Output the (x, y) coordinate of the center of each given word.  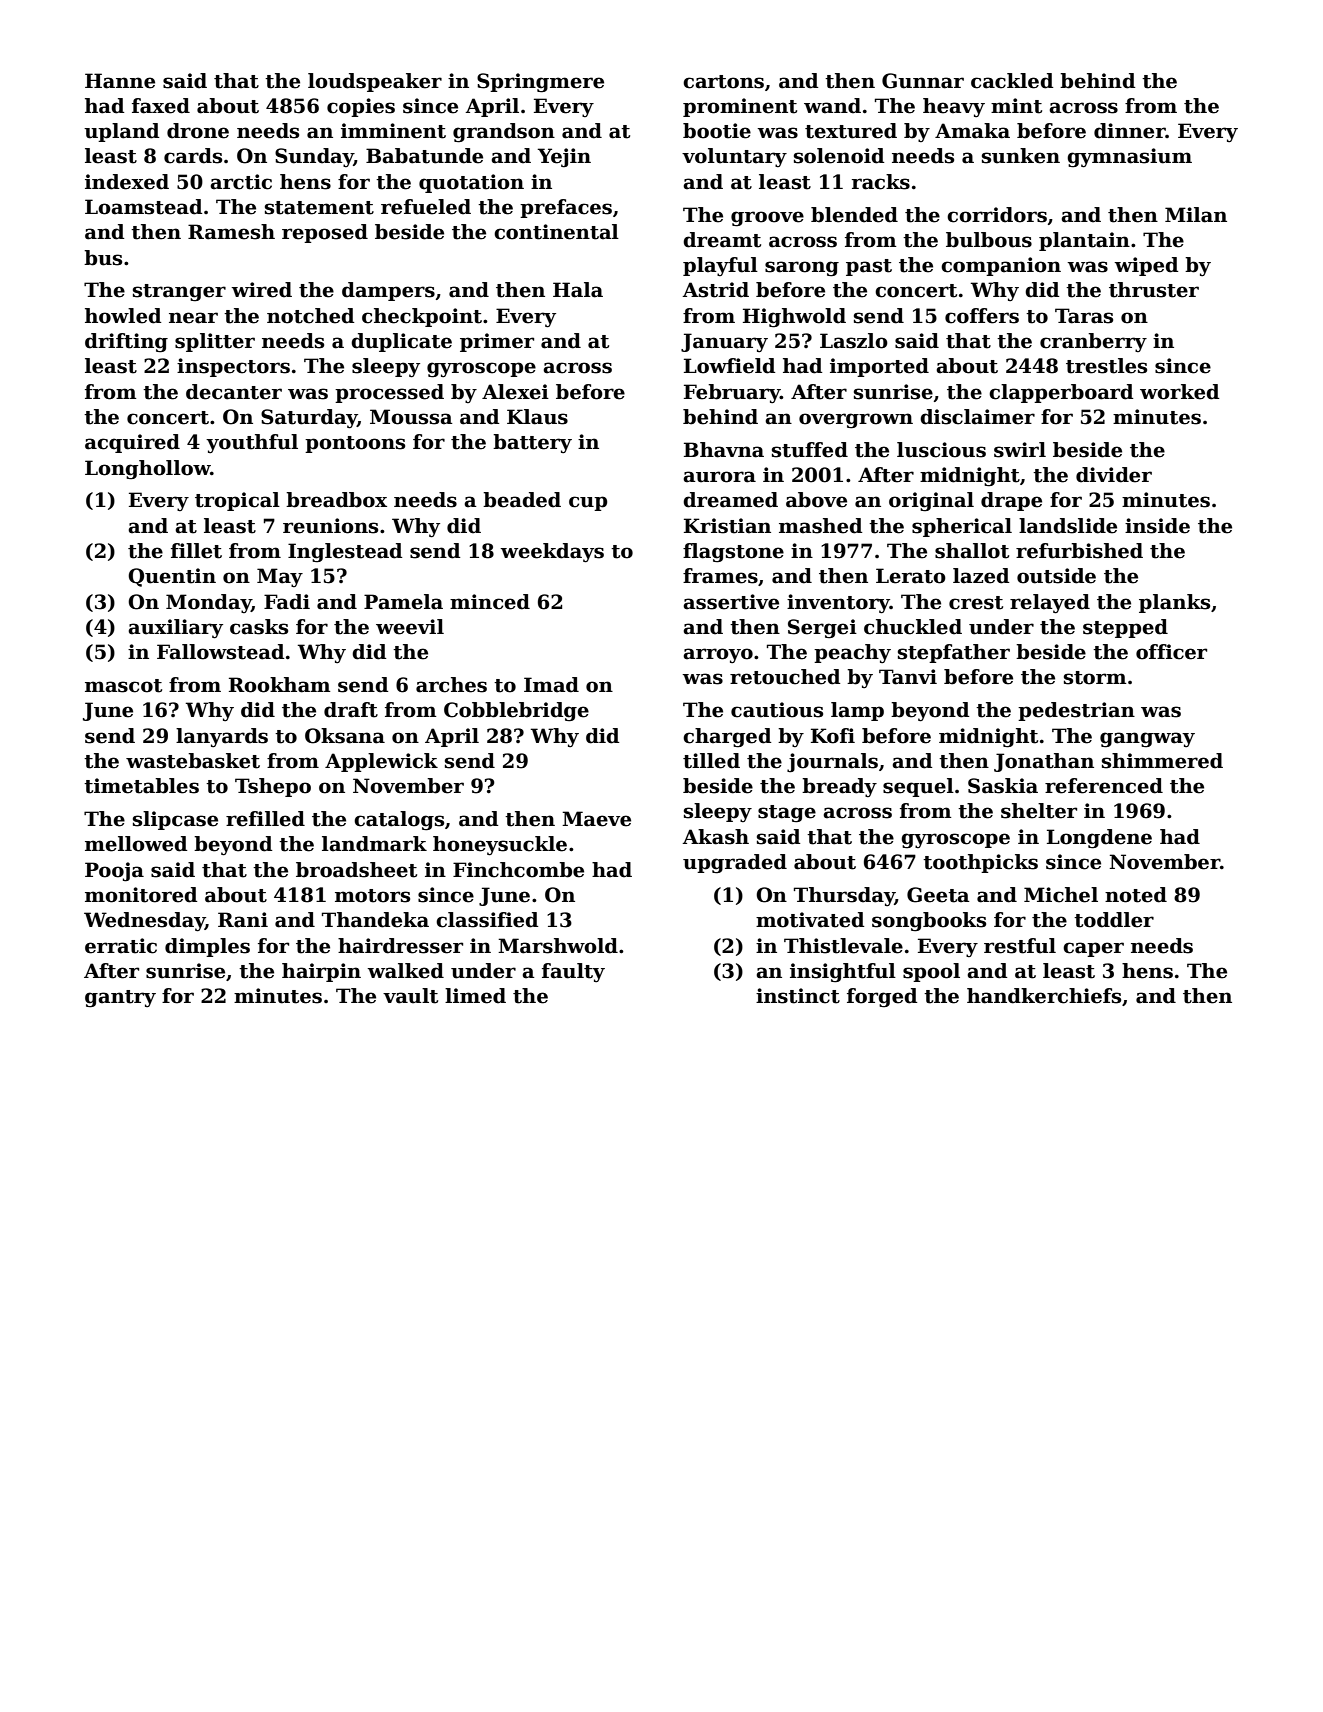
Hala (578, 290)
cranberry (1093, 342)
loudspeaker (375, 82)
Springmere (540, 83)
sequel (918, 787)
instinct (798, 996)
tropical (237, 501)
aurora (719, 477)
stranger (179, 292)
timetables (141, 786)
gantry (120, 999)
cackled (1012, 81)
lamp (857, 711)
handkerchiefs (1044, 996)
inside (1157, 526)
